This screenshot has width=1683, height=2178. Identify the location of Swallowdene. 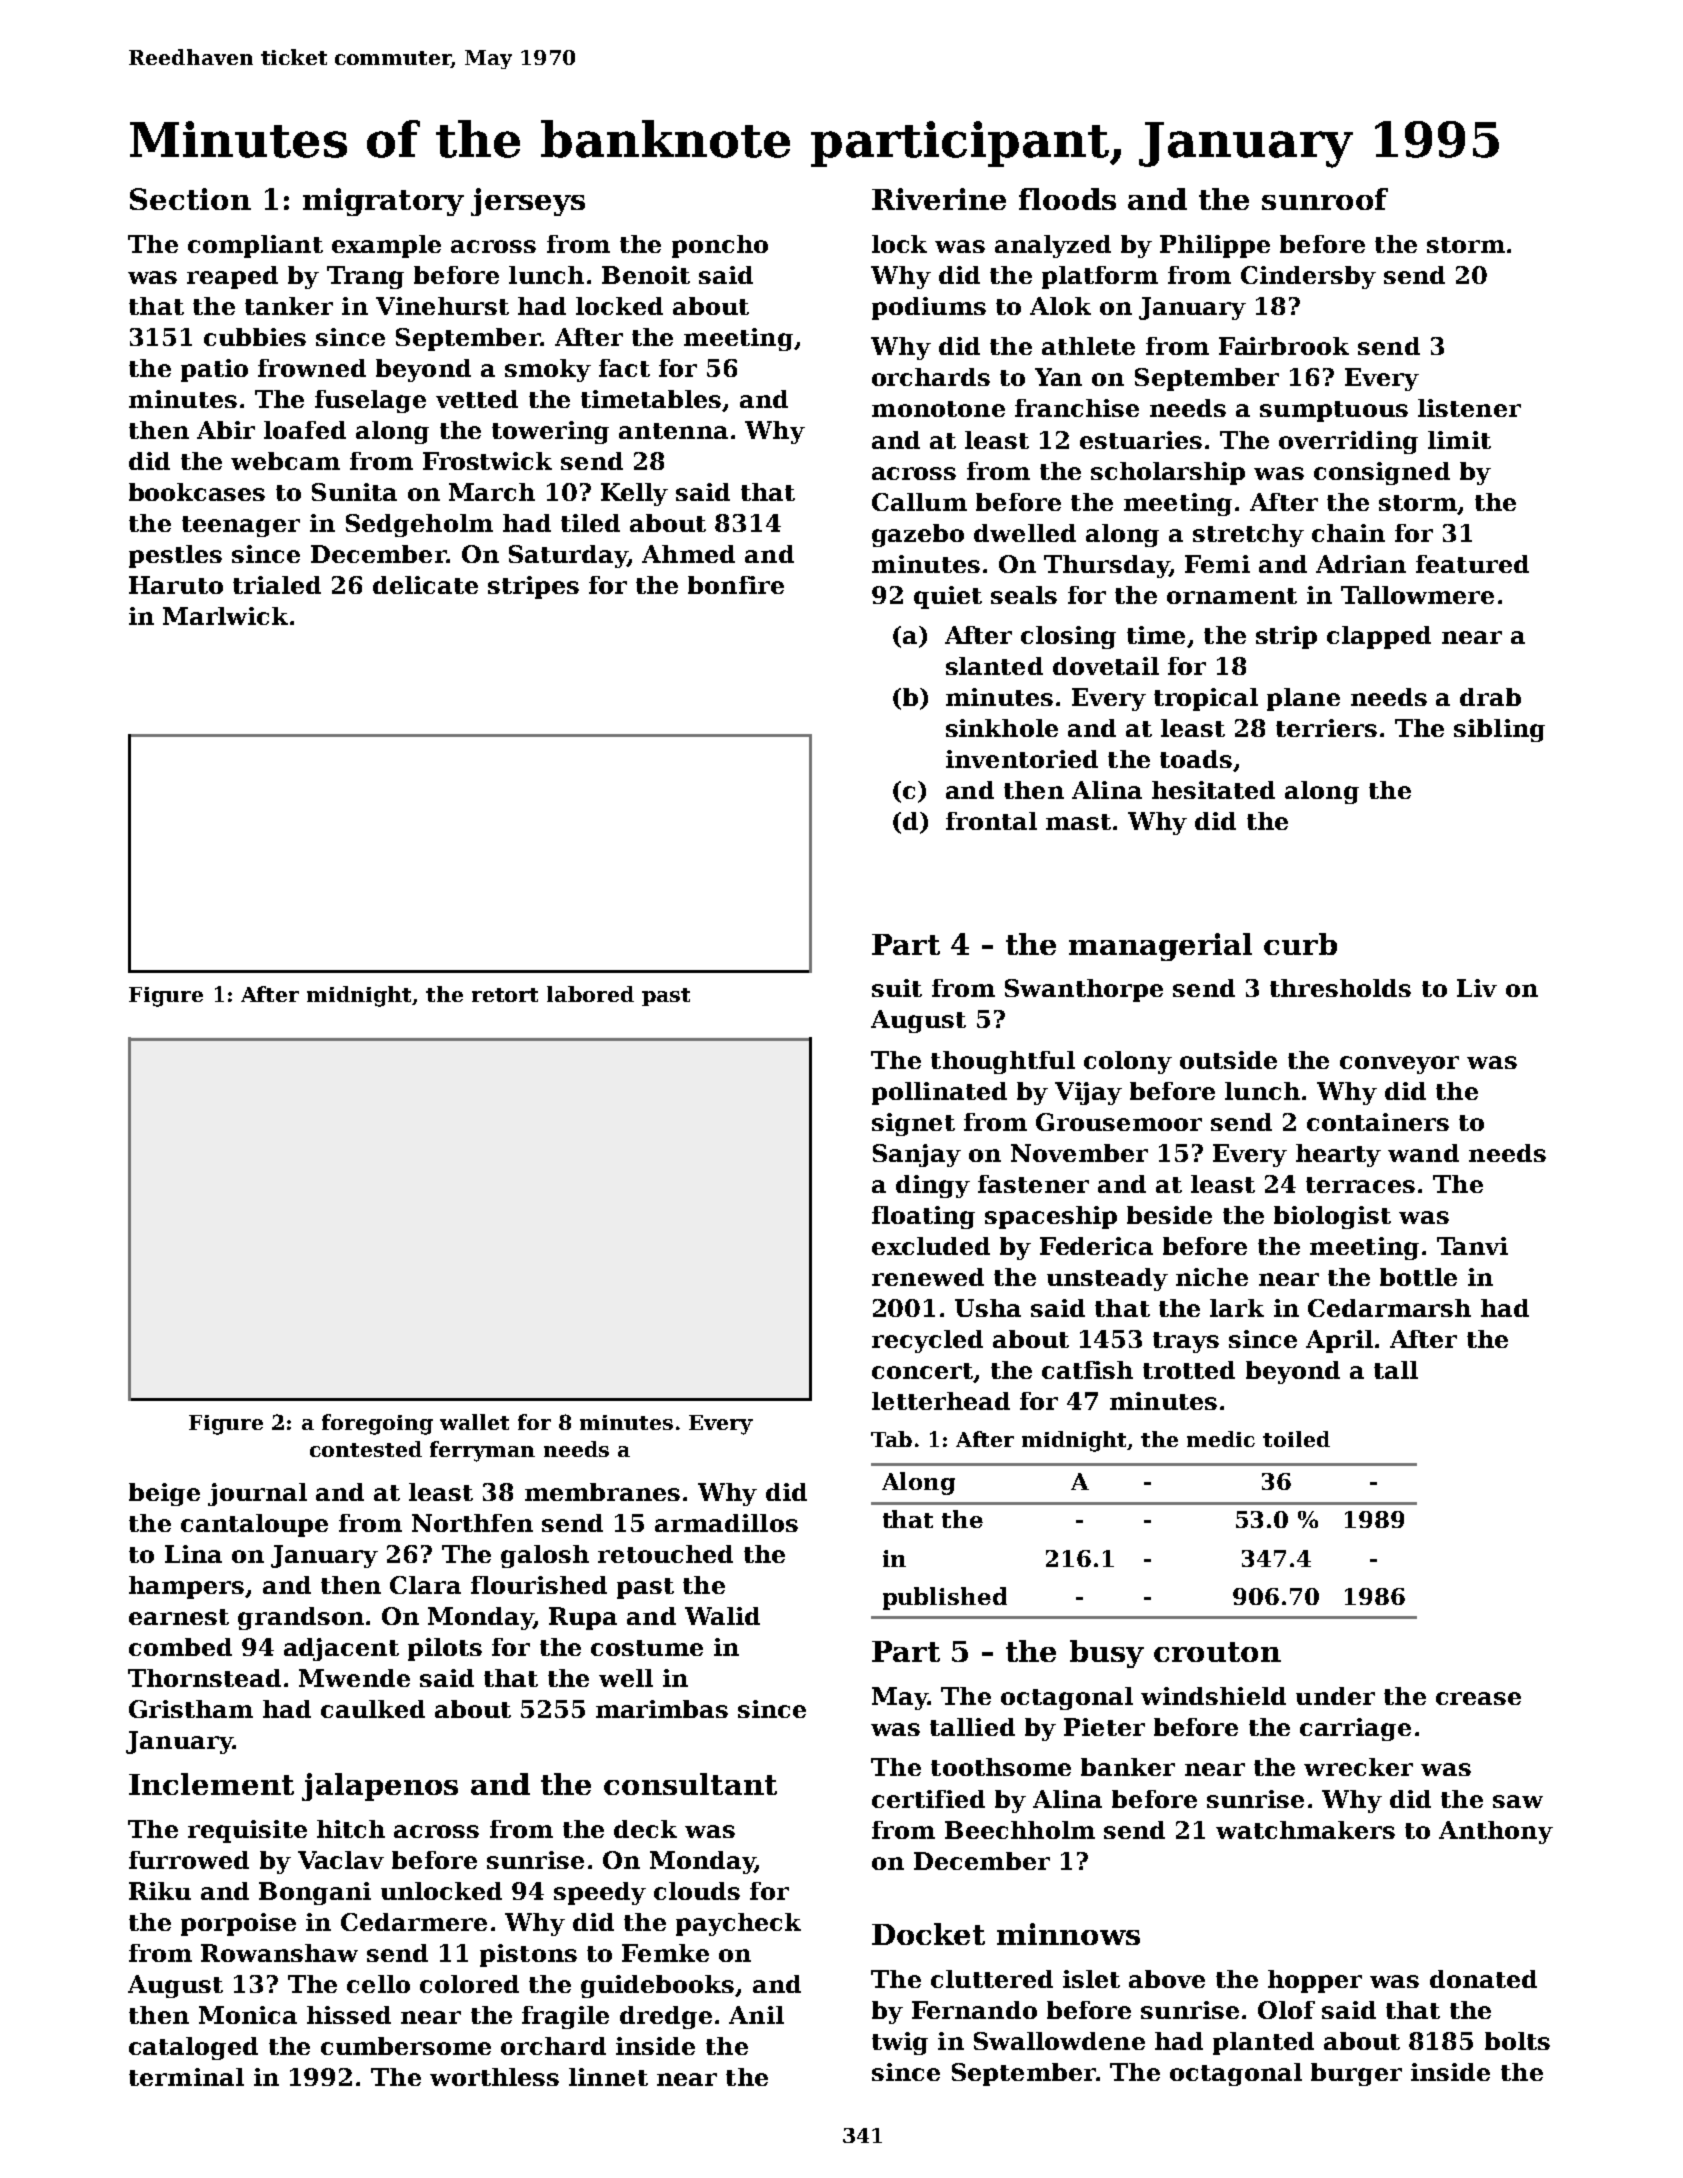
(1059, 2041).
